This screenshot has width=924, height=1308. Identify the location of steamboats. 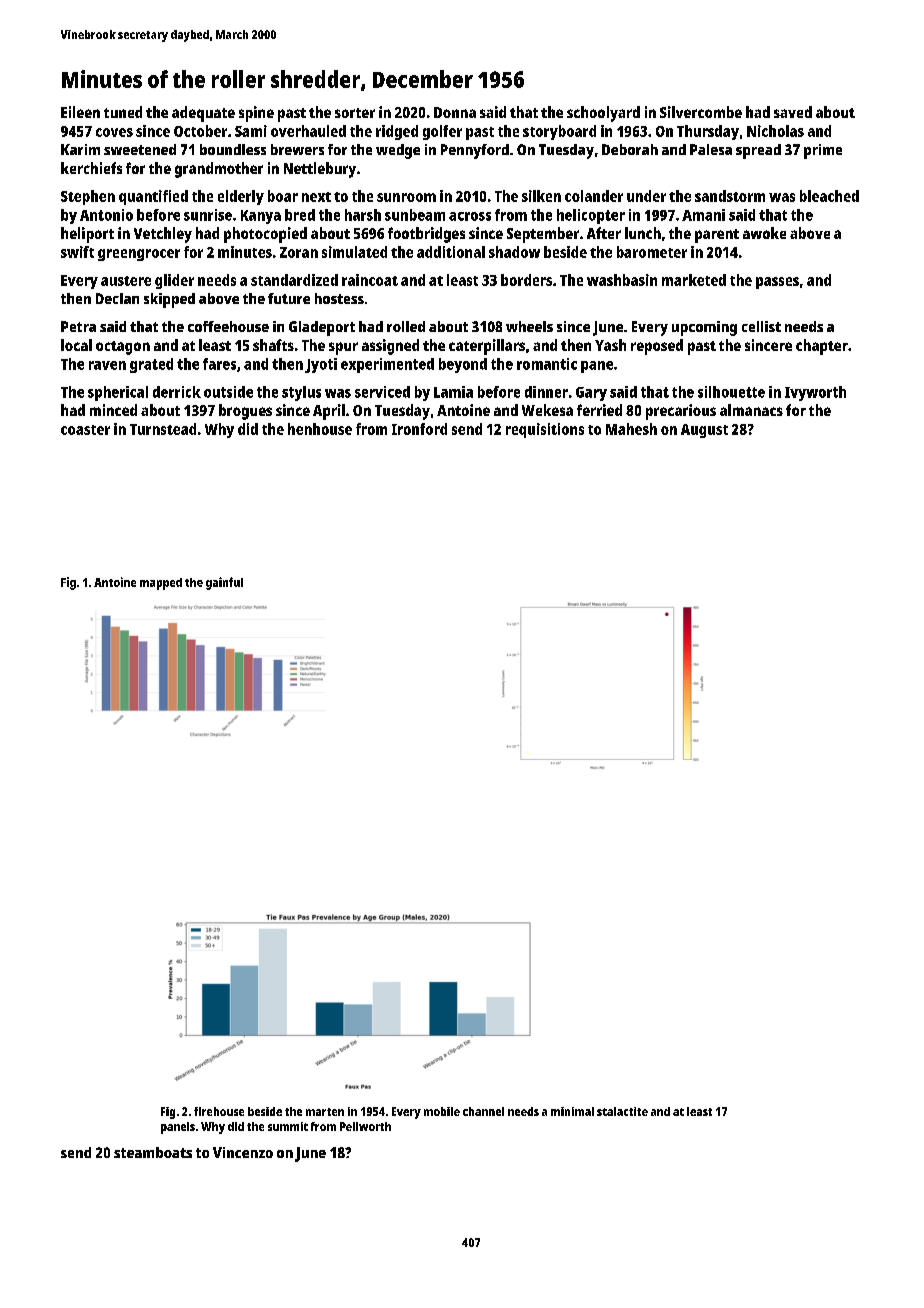
(153, 1152).
